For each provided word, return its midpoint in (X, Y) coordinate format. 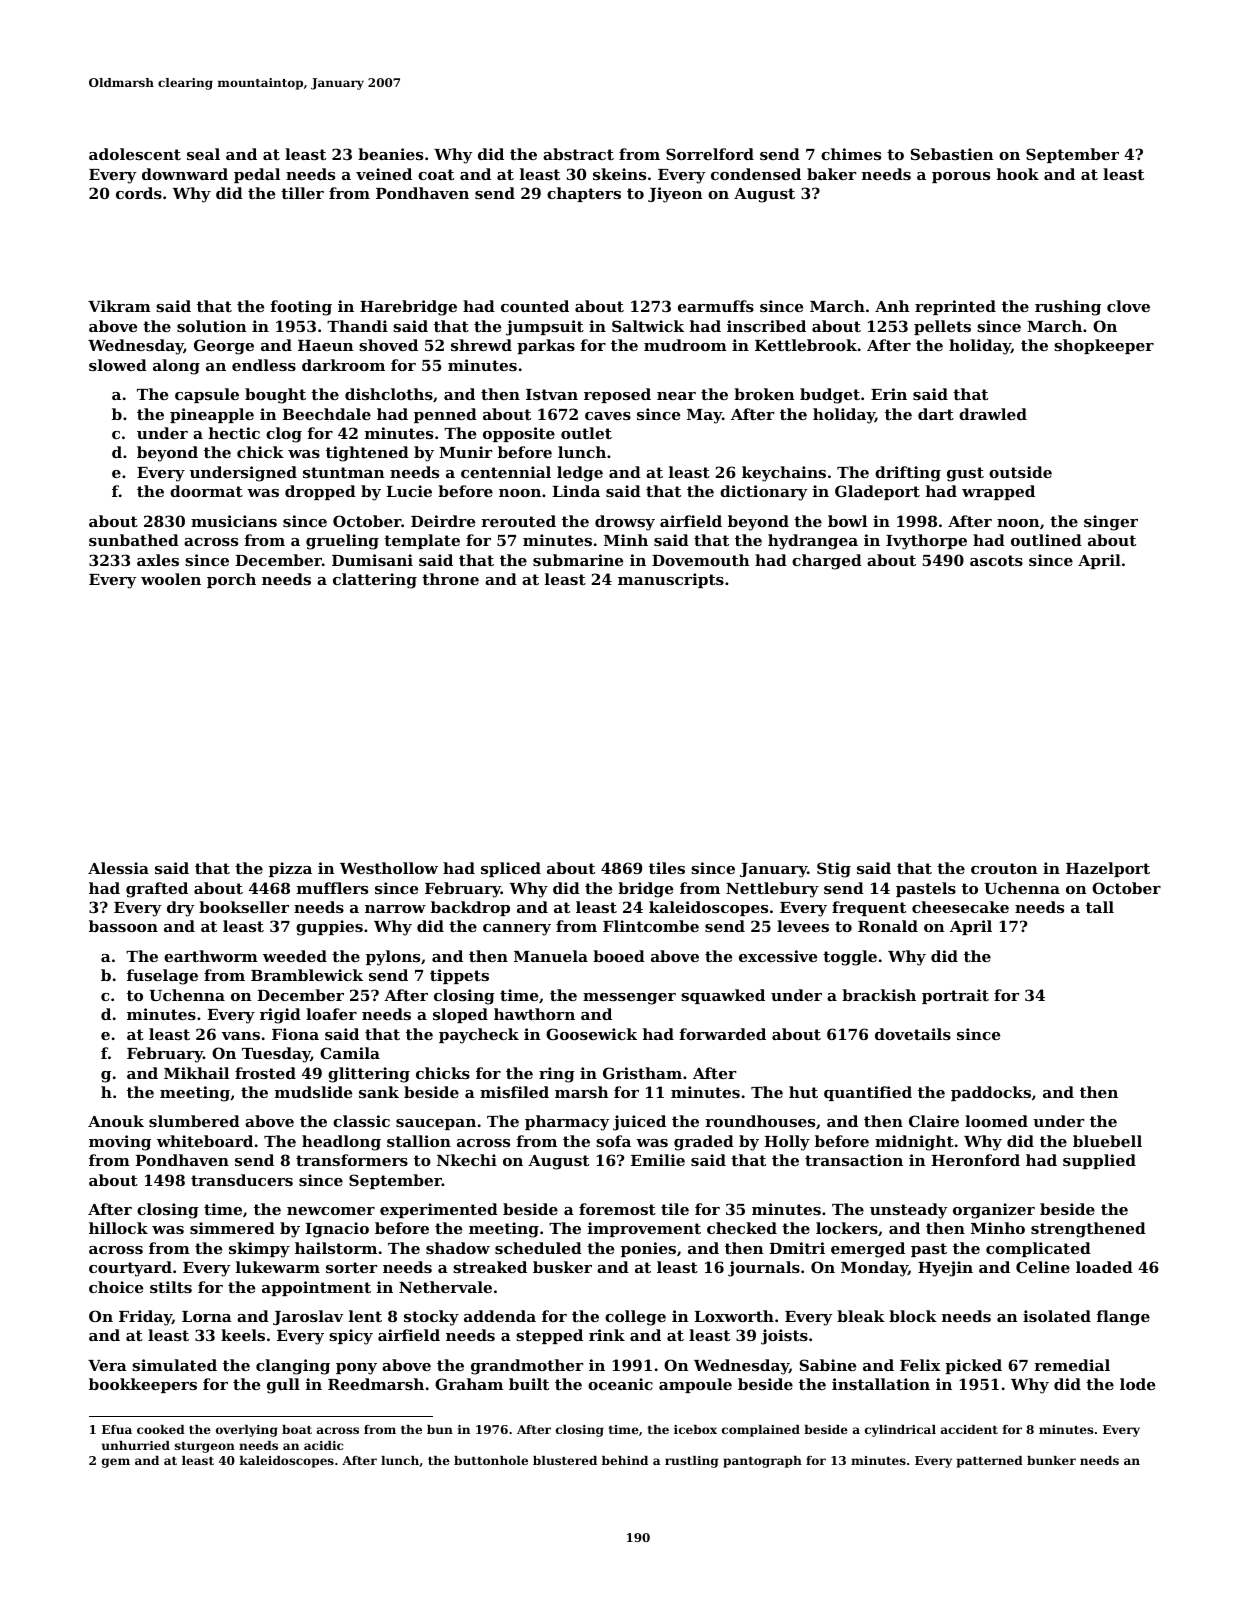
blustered (565, 1460)
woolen (171, 579)
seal (203, 154)
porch (231, 580)
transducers (242, 1180)
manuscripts (671, 580)
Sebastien (952, 154)
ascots (996, 560)
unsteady (909, 1211)
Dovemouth (701, 560)
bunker (1051, 1460)
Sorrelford (710, 154)
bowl (847, 521)
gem (116, 1463)
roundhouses (760, 1121)
